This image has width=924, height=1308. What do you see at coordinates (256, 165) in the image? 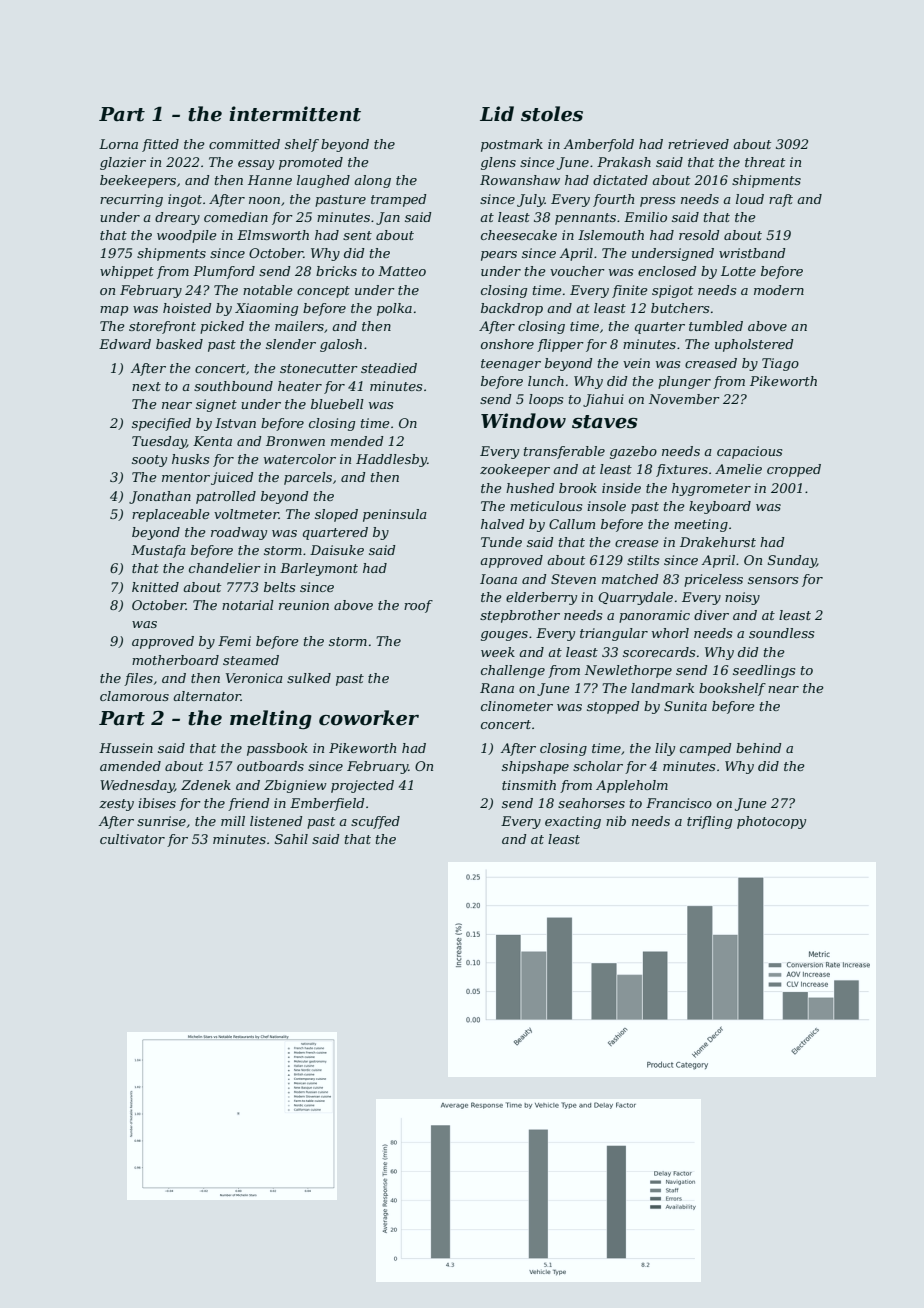
I see `essay` at bounding box center [256, 165].
